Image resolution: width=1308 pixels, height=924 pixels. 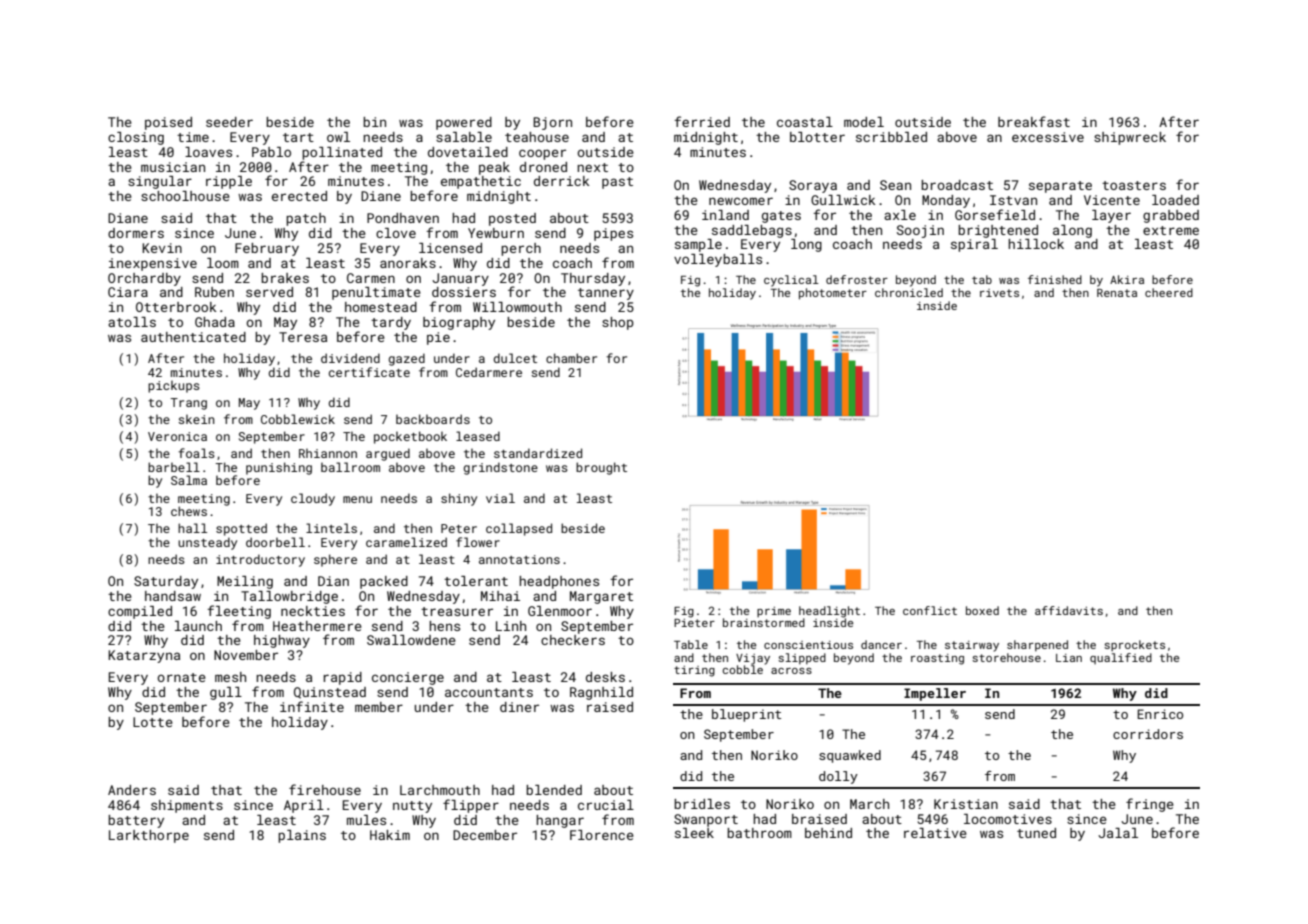 I want to click on sample, so click(x=698, y=245).
